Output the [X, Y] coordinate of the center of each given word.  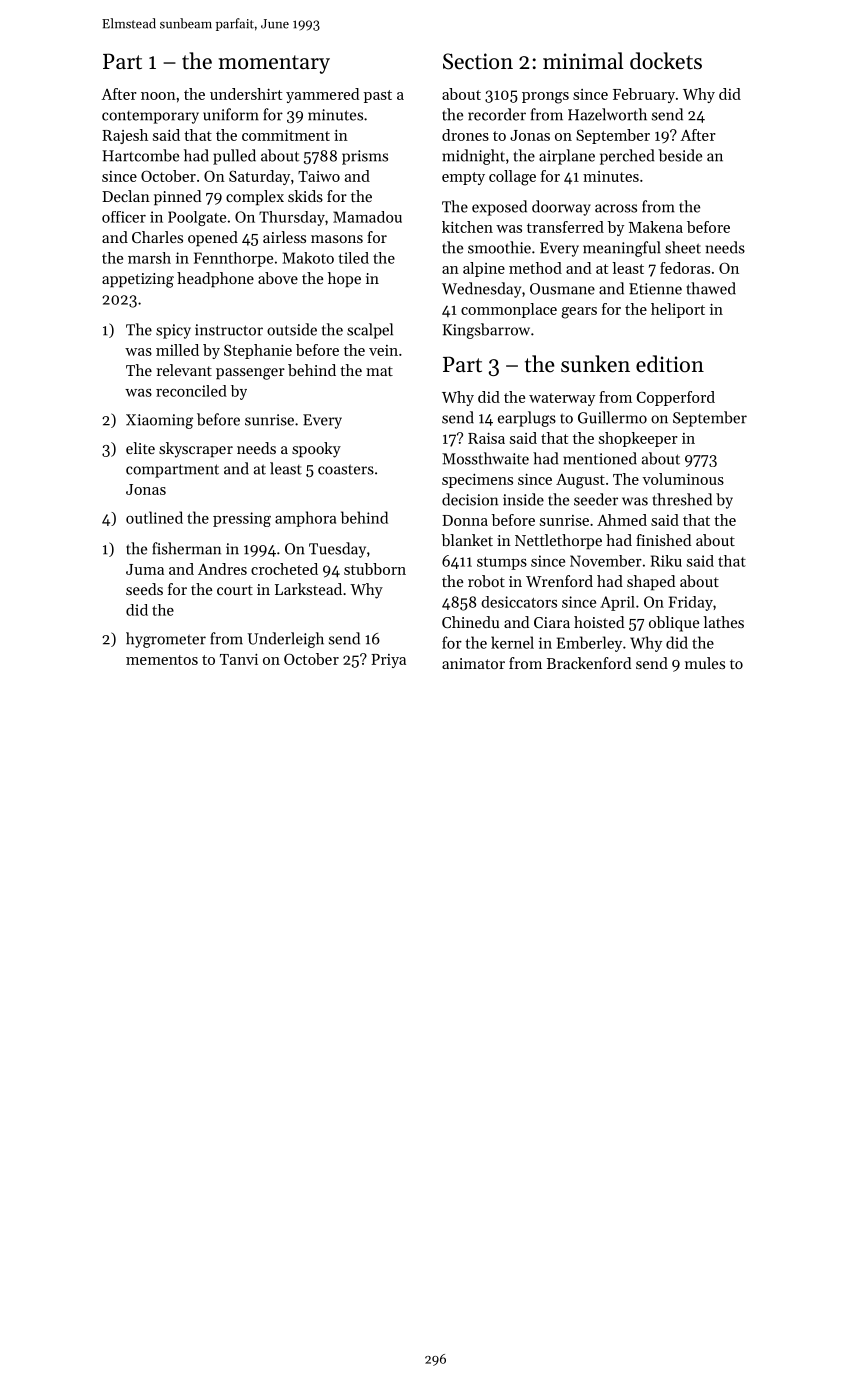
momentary [274, 64]
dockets [666, 61]
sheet [683, 247]
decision [470, 499]
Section [478, 61]
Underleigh [286, 640]
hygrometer [166, 640]
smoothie [499, 247]
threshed [682, 499]
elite [140, 448]
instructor [229, 330]
